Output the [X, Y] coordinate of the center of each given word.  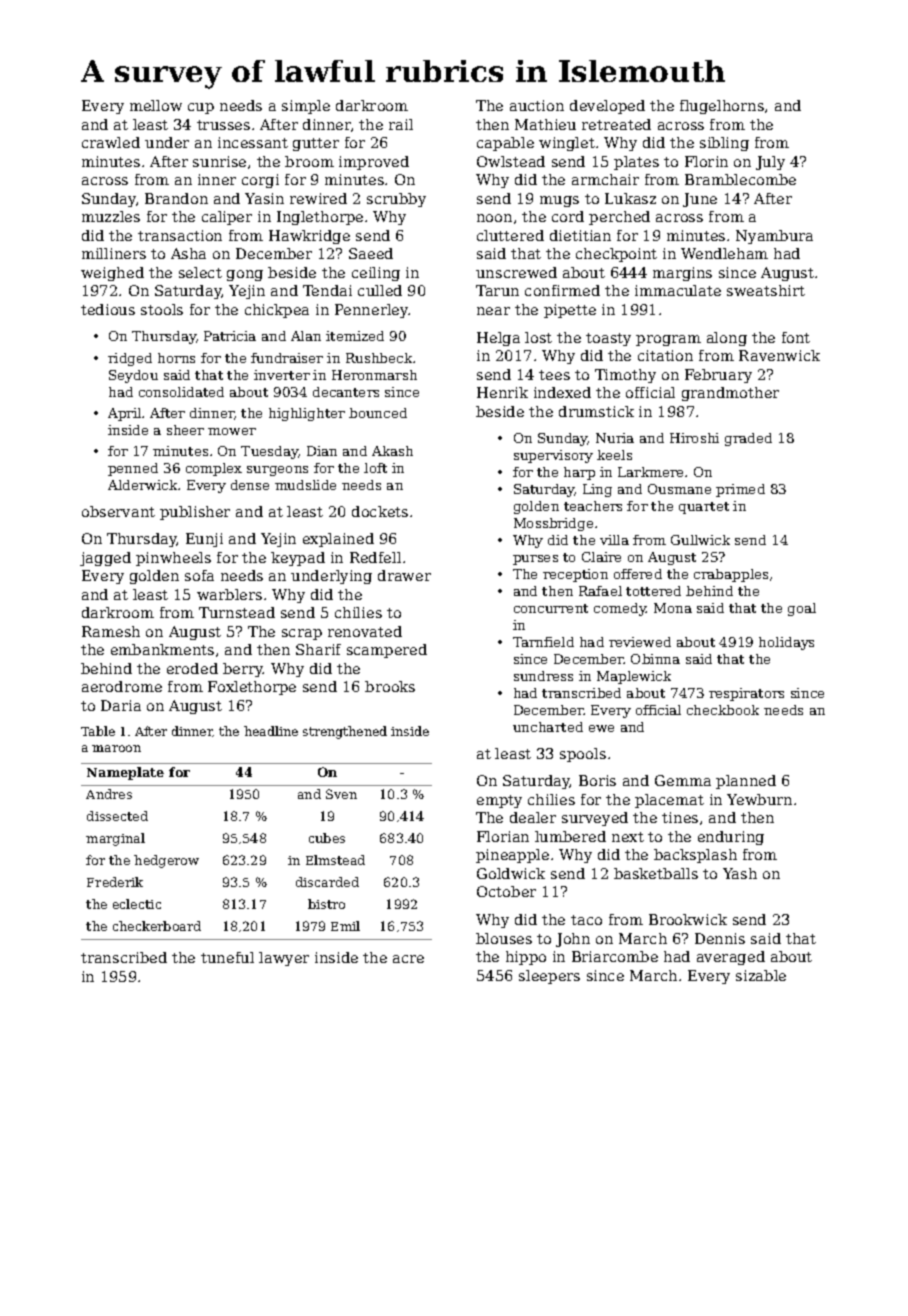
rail [401, 124]
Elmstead [335, 860]
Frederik [115, 882]
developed [607, 107]
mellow [156, 105]
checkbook [723, 710]
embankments [162, 649]
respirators [746, 694]
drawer [404, 575]
